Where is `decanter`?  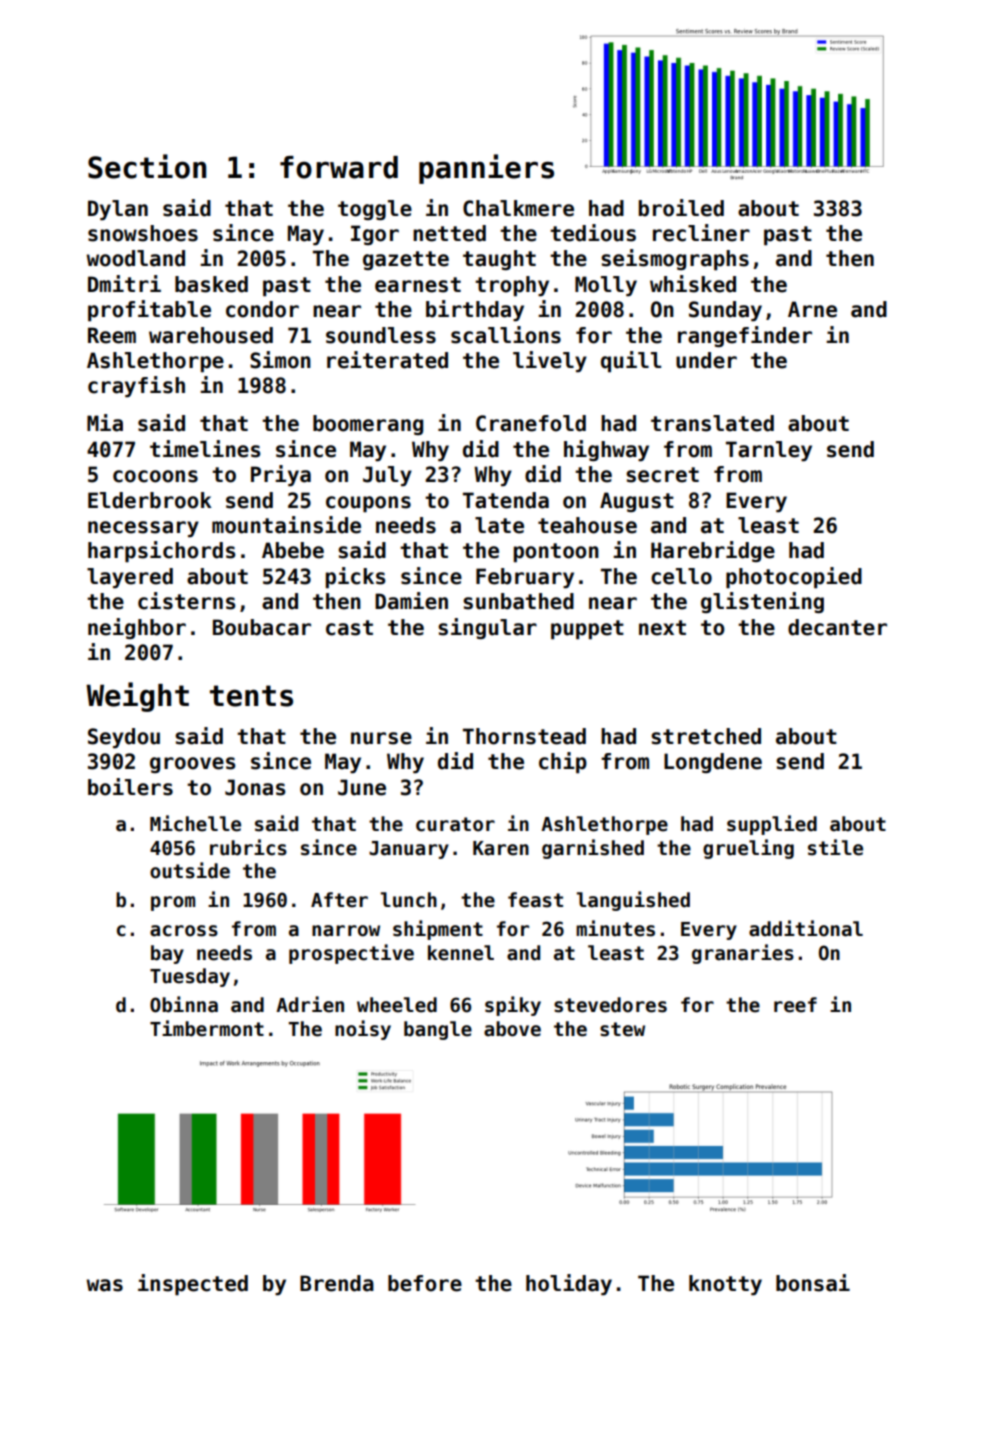
decanter is located at coordinates (837, 627).
